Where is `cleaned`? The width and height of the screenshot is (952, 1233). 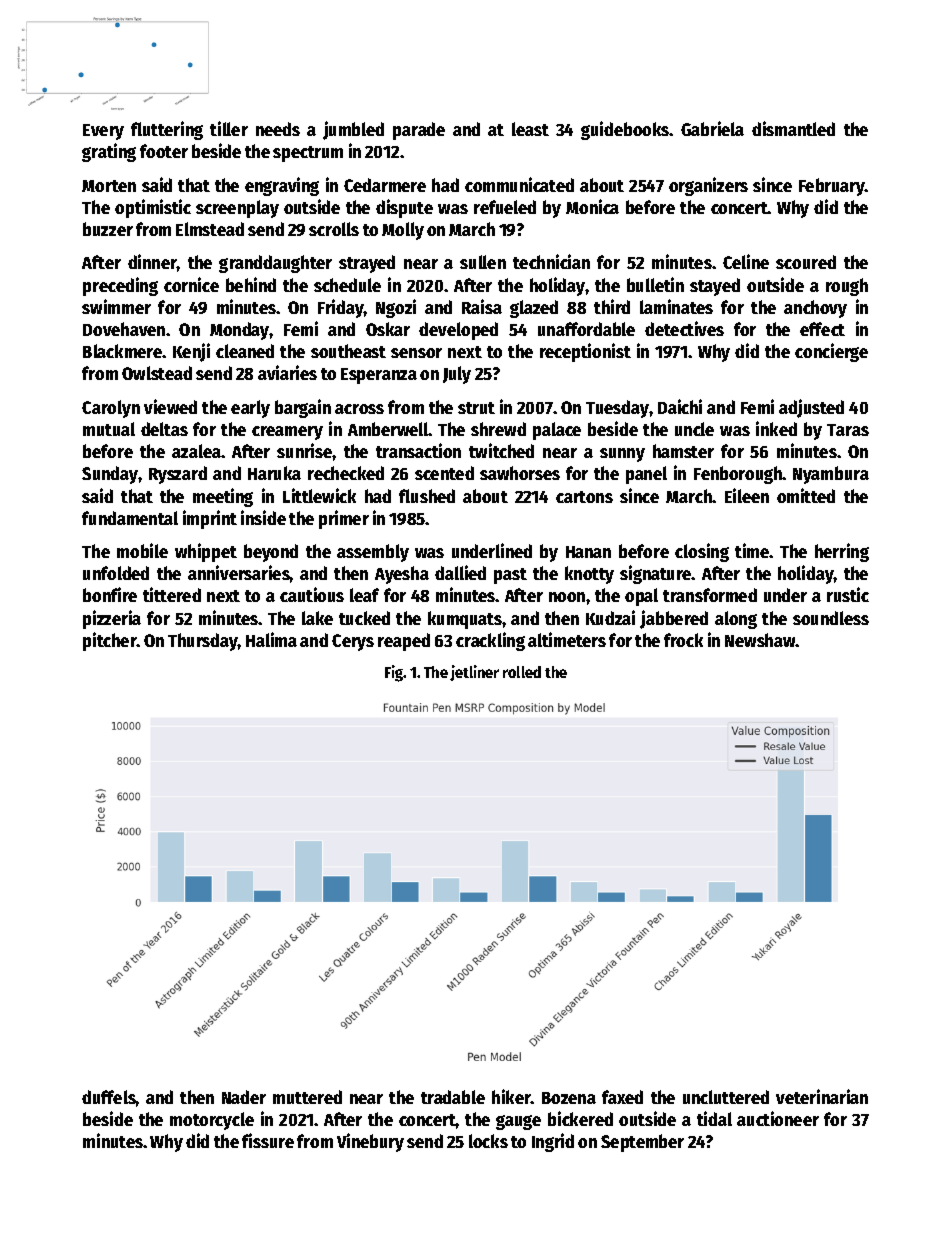 cleaned is located at coordinates (245, 351).
